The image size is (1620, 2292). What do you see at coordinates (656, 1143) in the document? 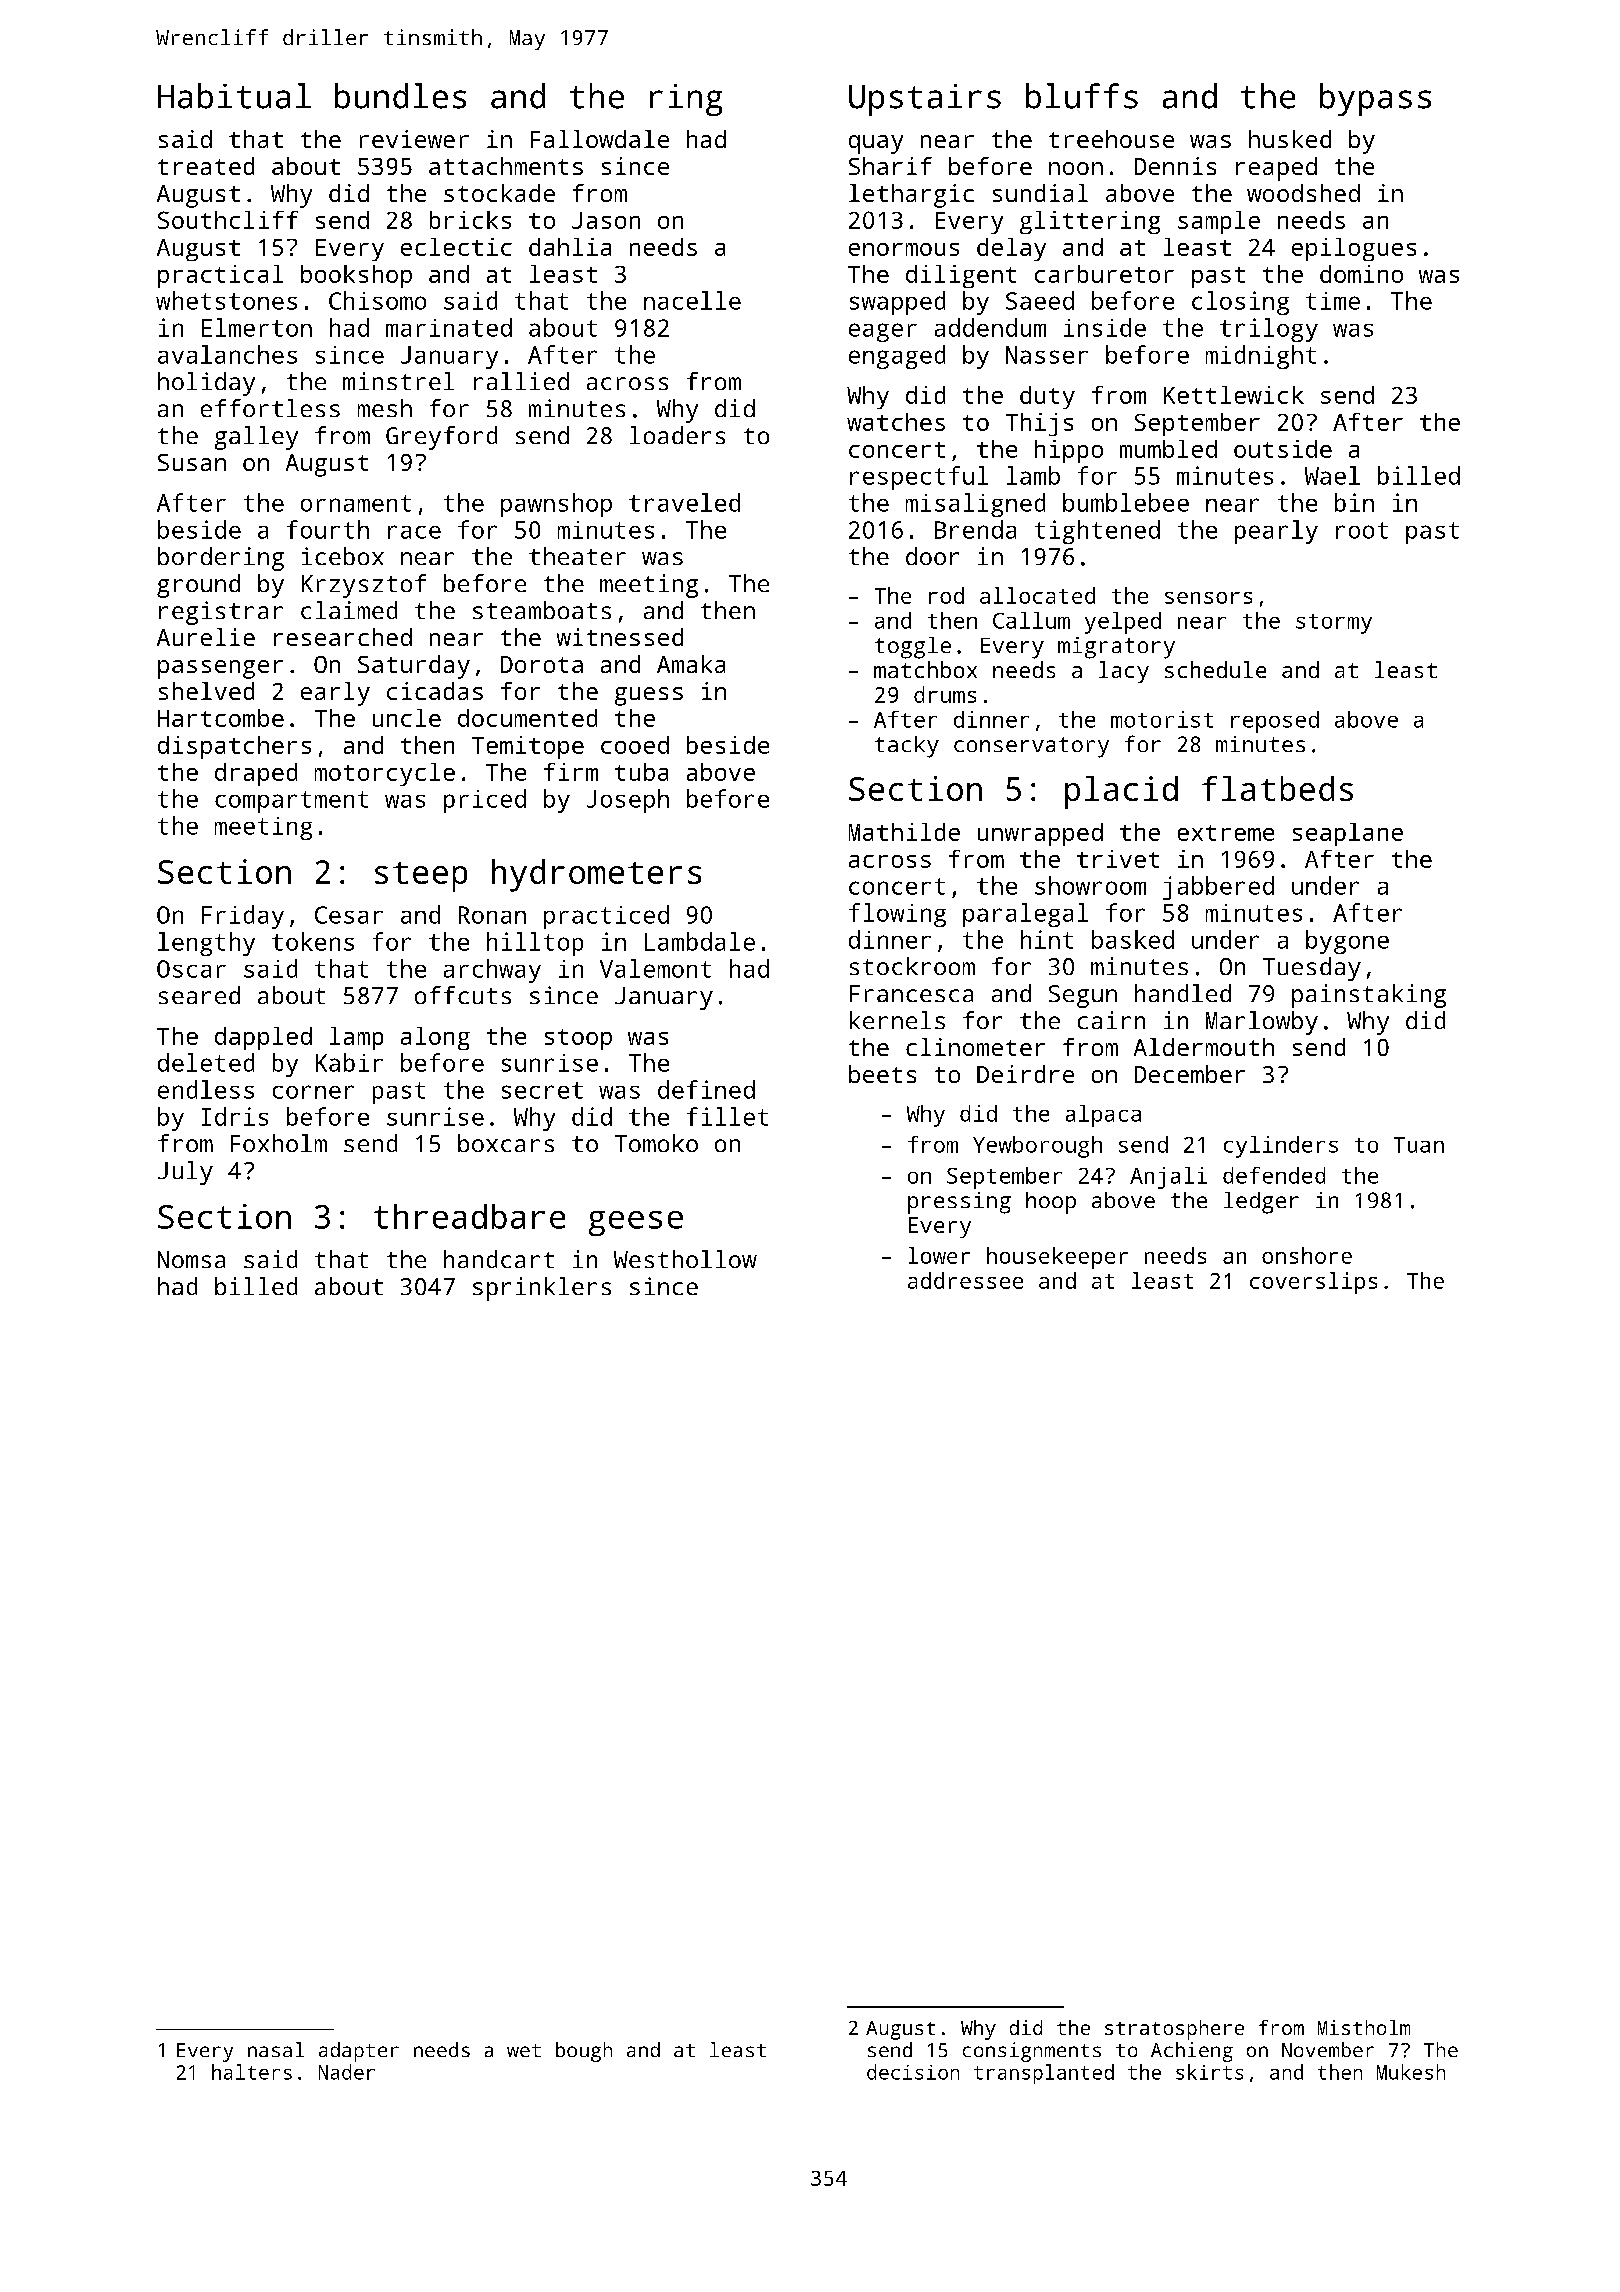
I see `Tomoko` at bounding box center [656, 1143].
